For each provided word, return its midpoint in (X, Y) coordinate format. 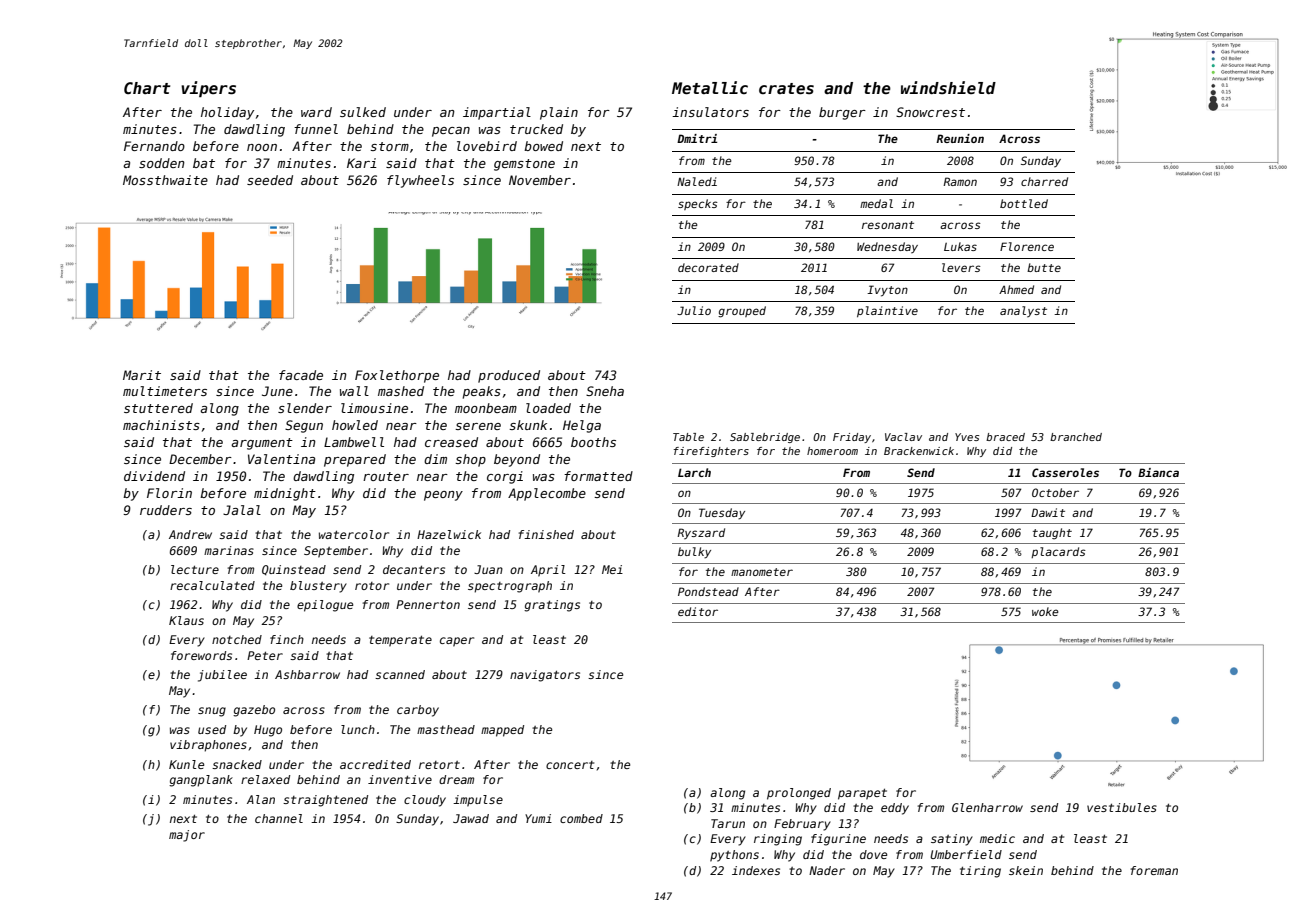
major (187, 836)
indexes (756, 870)
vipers (208, 89)
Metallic (710, 87)
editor (698, 611)
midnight (285, 494)
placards (1058, 552)
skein (1026, 870)
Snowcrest (930, 112)
